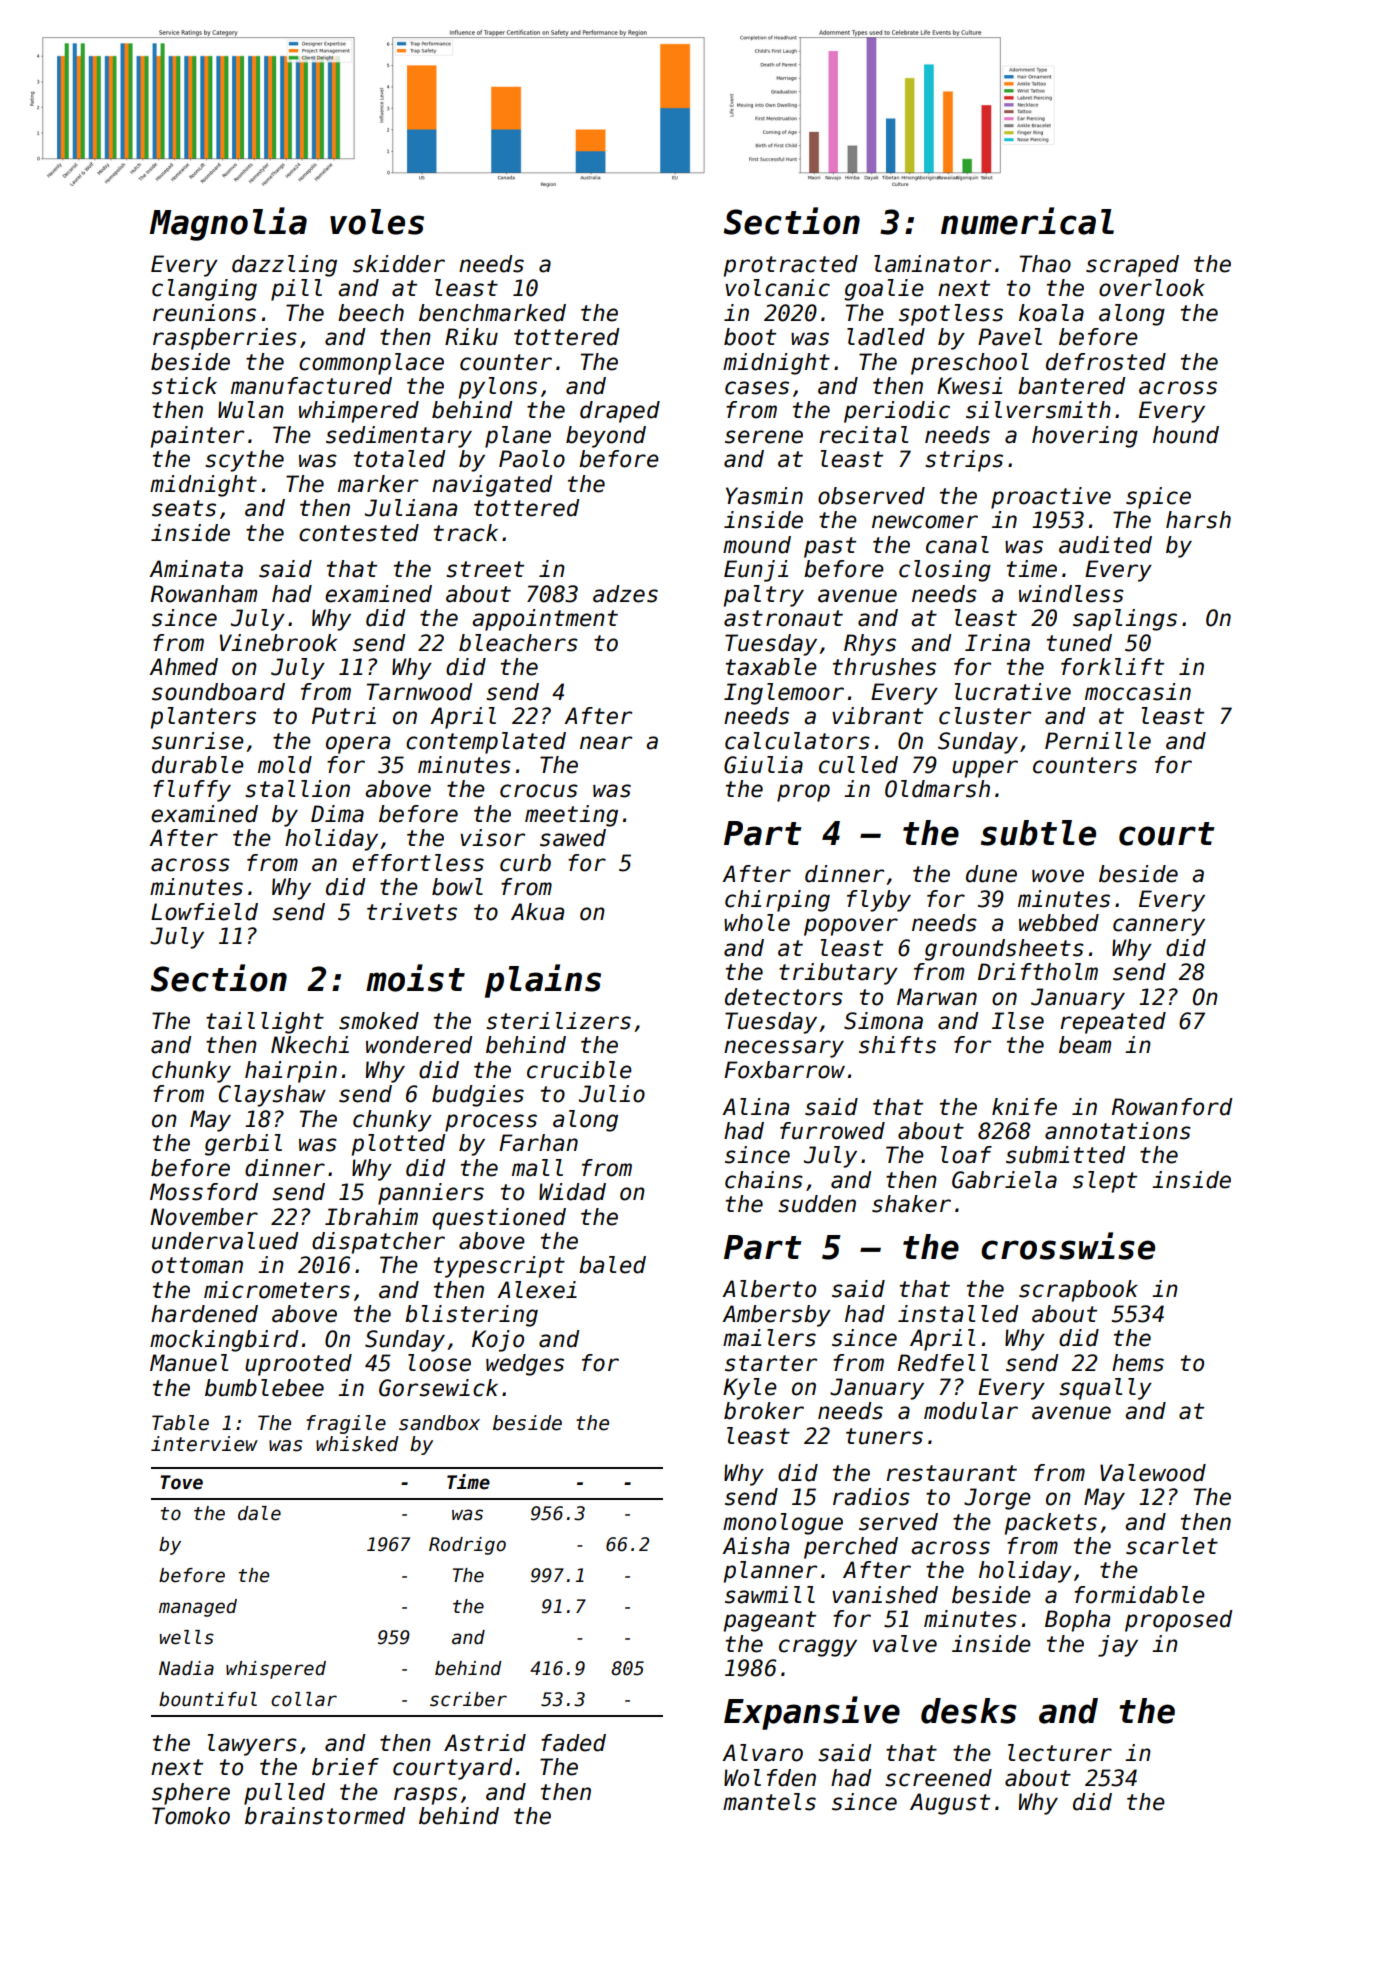 Image resolution: width=1386 pixels, height=1969 pixels. I want to click on dale, so click(259, 1513).
